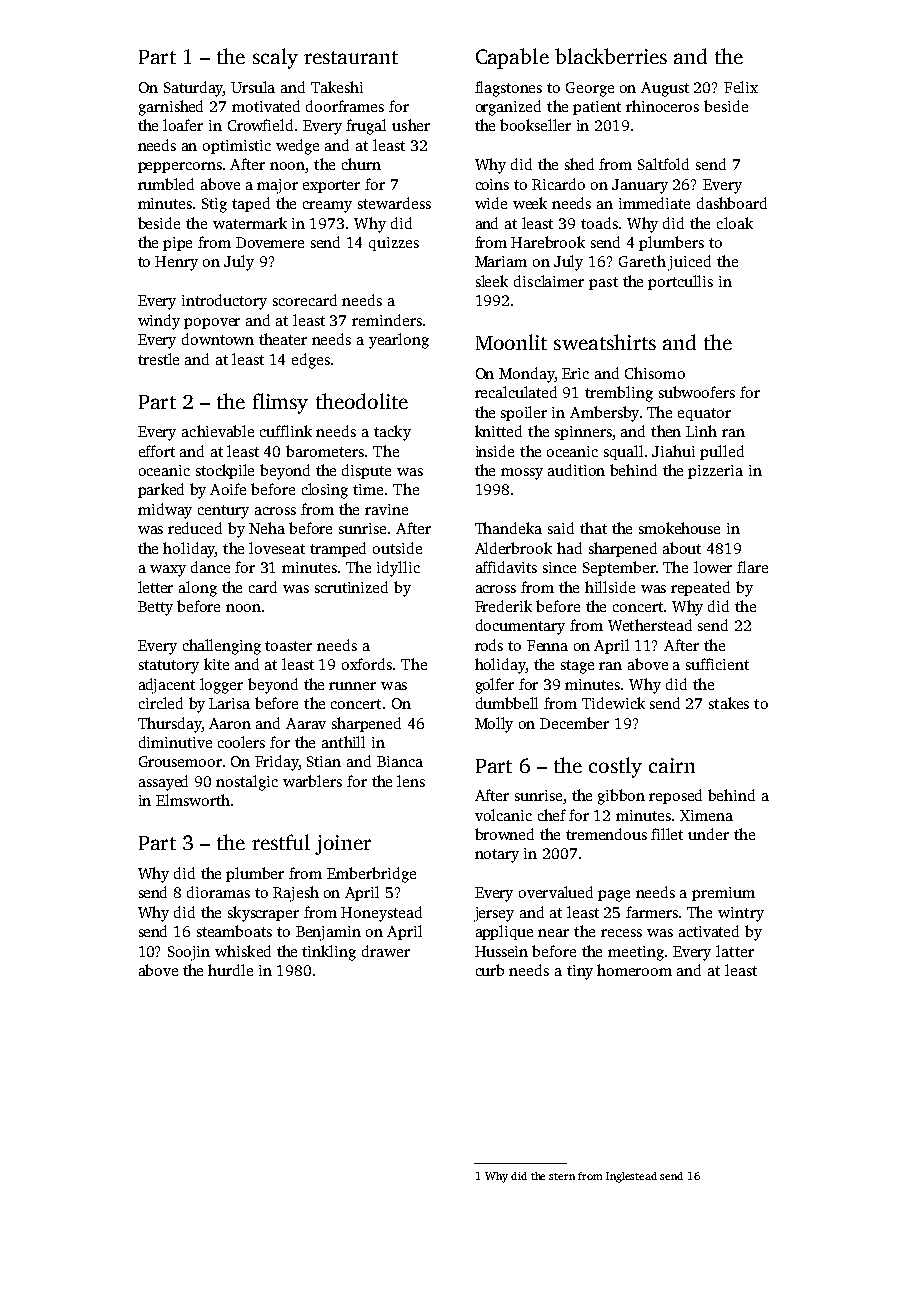 The width and height of the screenshot is (908, 1316). Describe the element at coordinates (165, 511) in the screenshot. I see `midway` at that location.
